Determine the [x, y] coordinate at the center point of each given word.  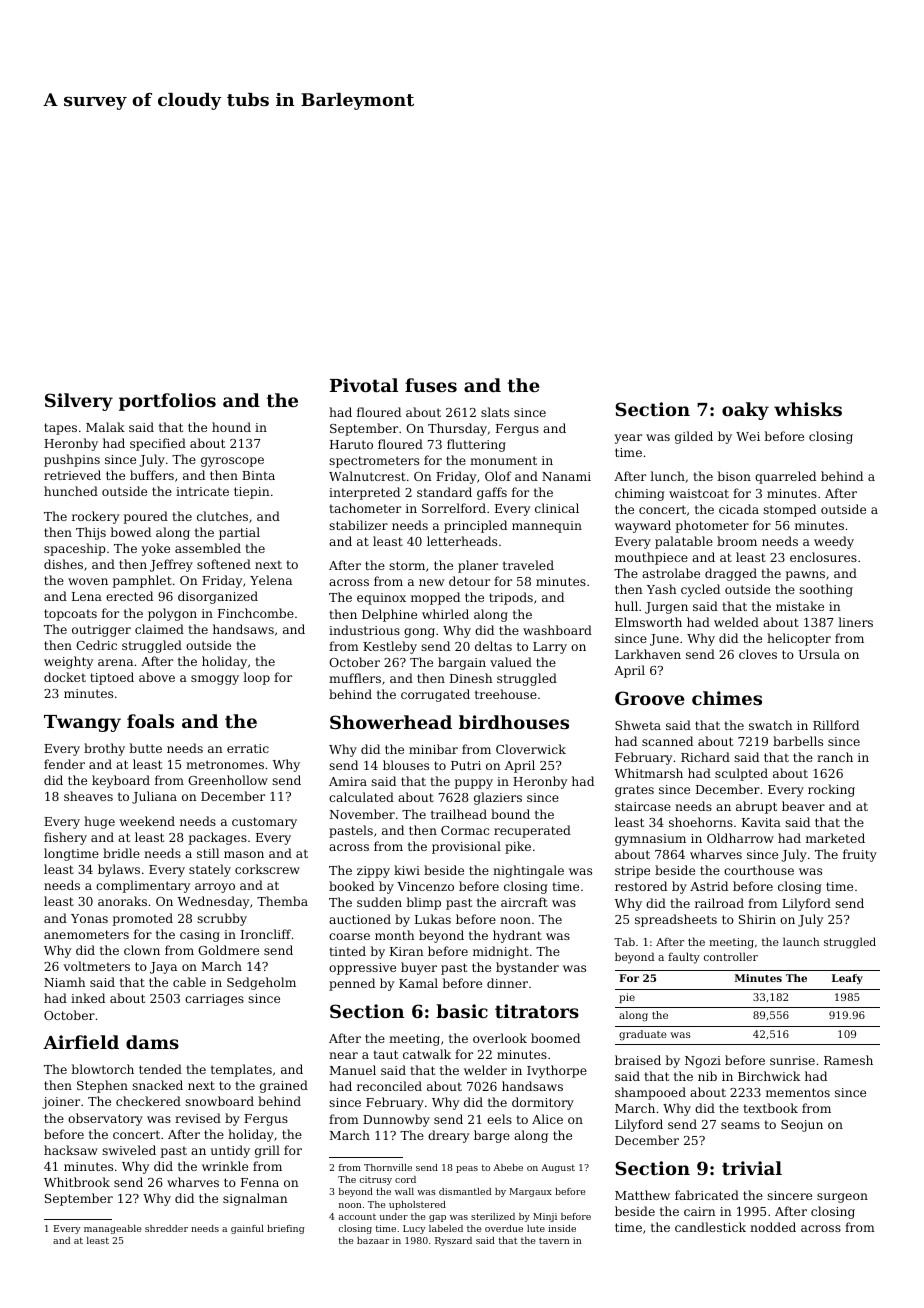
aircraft [524, 902]
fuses [431, 385]
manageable [112, 1229]
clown [142, 950]
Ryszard [453, 1241]
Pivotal [364, 385]
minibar [433, 749]
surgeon [842, 1198]
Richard [705, 757]
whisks [808, 409]
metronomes [225, 764]
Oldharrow [740, 838]
